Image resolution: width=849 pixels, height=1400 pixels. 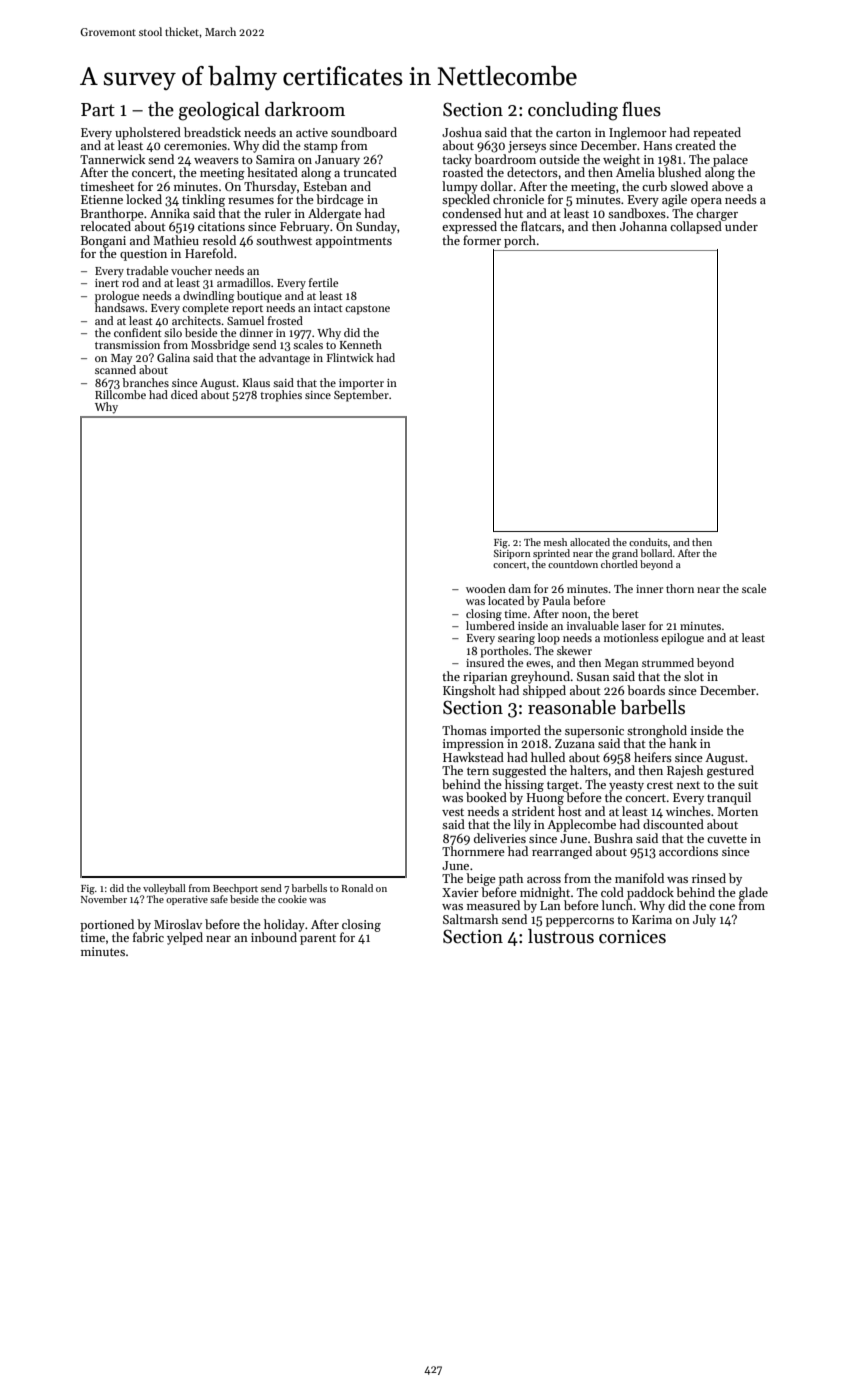 I want to click on Etienne, so click(x=102, y=199).
